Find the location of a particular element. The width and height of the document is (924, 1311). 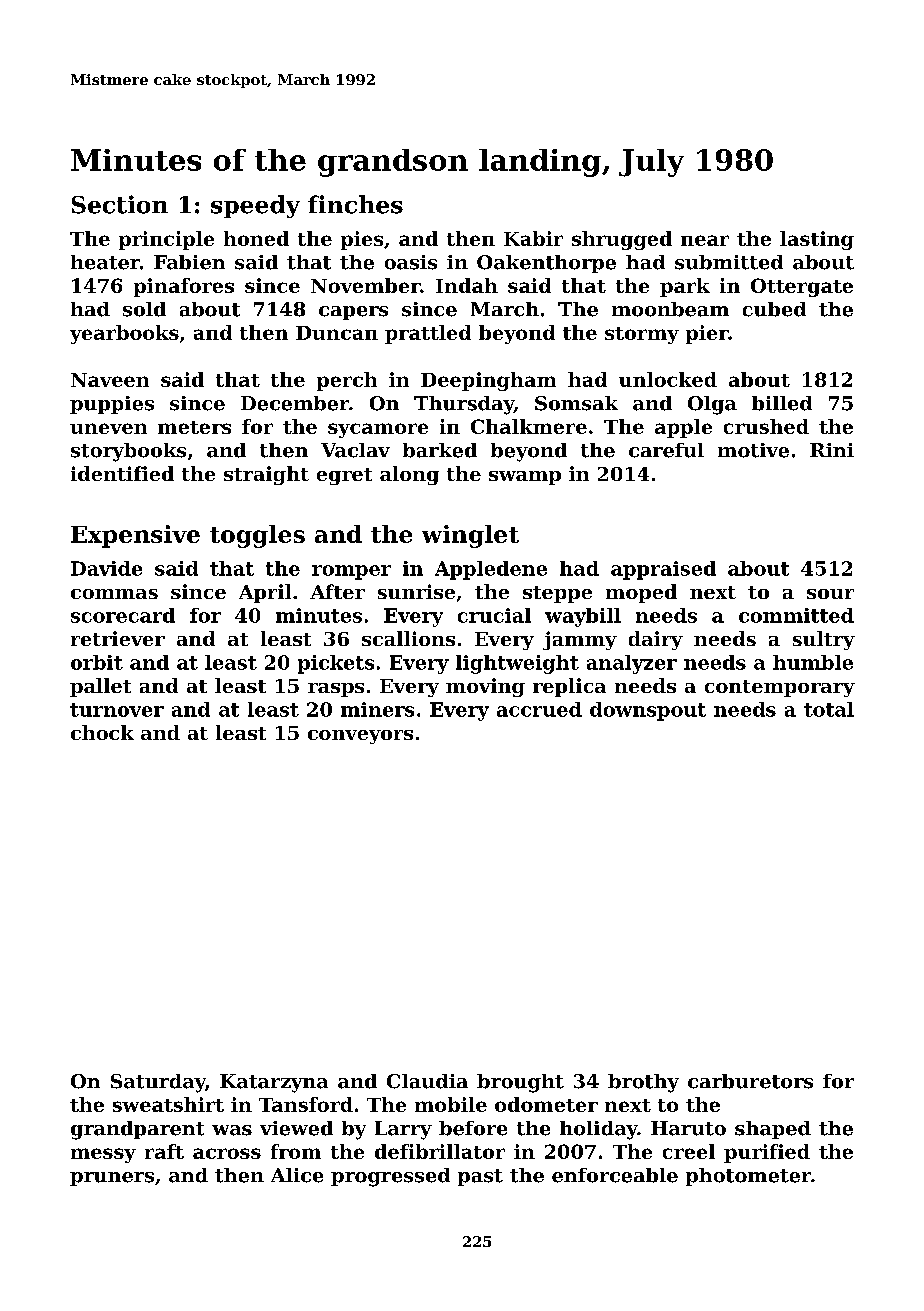

photometer is located at coordinates (748, 1177).
